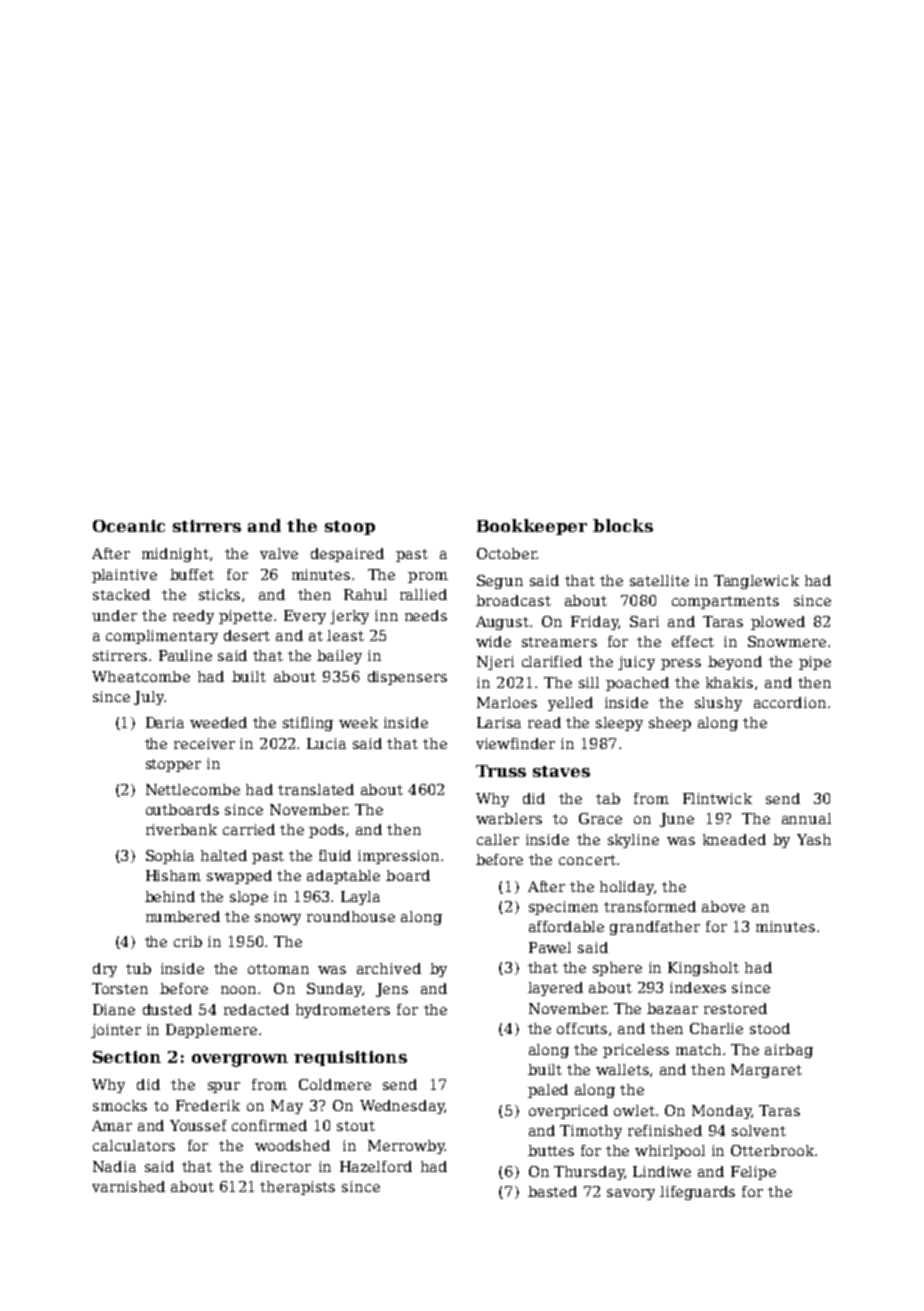  What do you see at coordinates (239, 877) in the screenshot?
I see `swapped` at bounding box center [239, 877].
